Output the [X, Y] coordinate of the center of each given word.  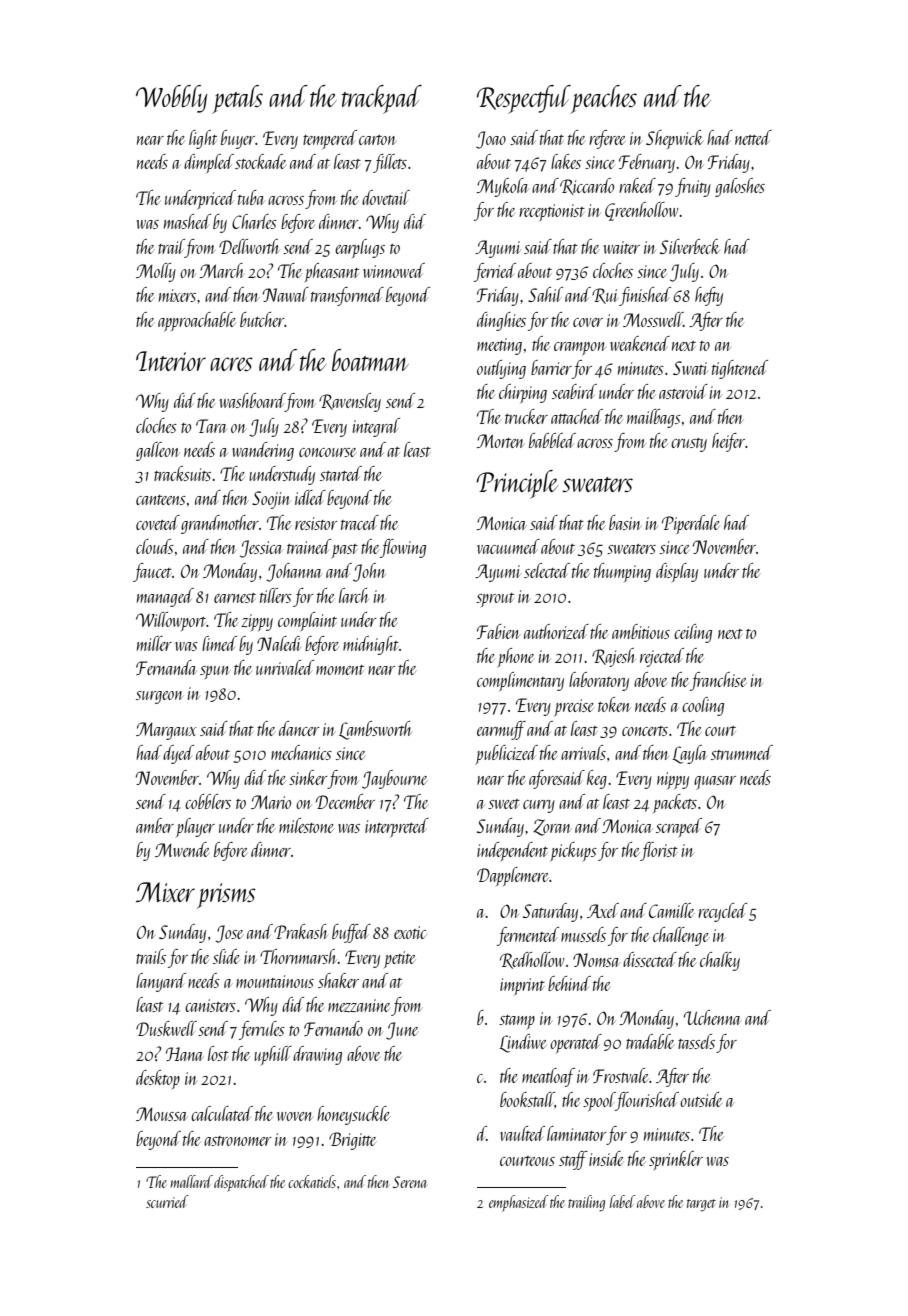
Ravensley [350, 402]
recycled [722, 912]
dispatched [241, 1183]
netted [753, 137]
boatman [370, 360]
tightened [740, 369]
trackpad [382, 99]
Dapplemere [512, 876]
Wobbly [171, 99]
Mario [271, 802]
